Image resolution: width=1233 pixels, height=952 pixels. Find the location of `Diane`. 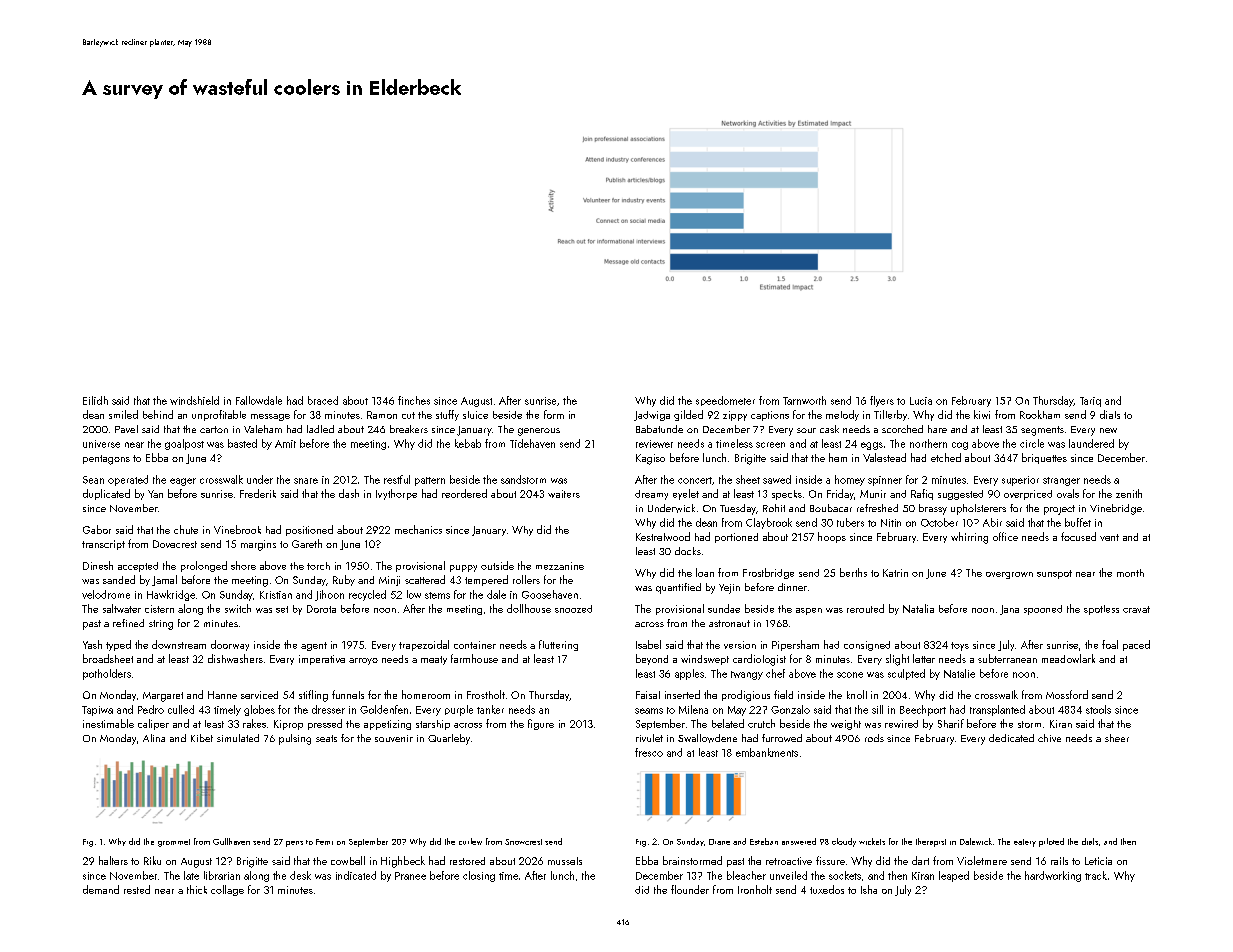

Diane is located at coordinates (719, 842).
